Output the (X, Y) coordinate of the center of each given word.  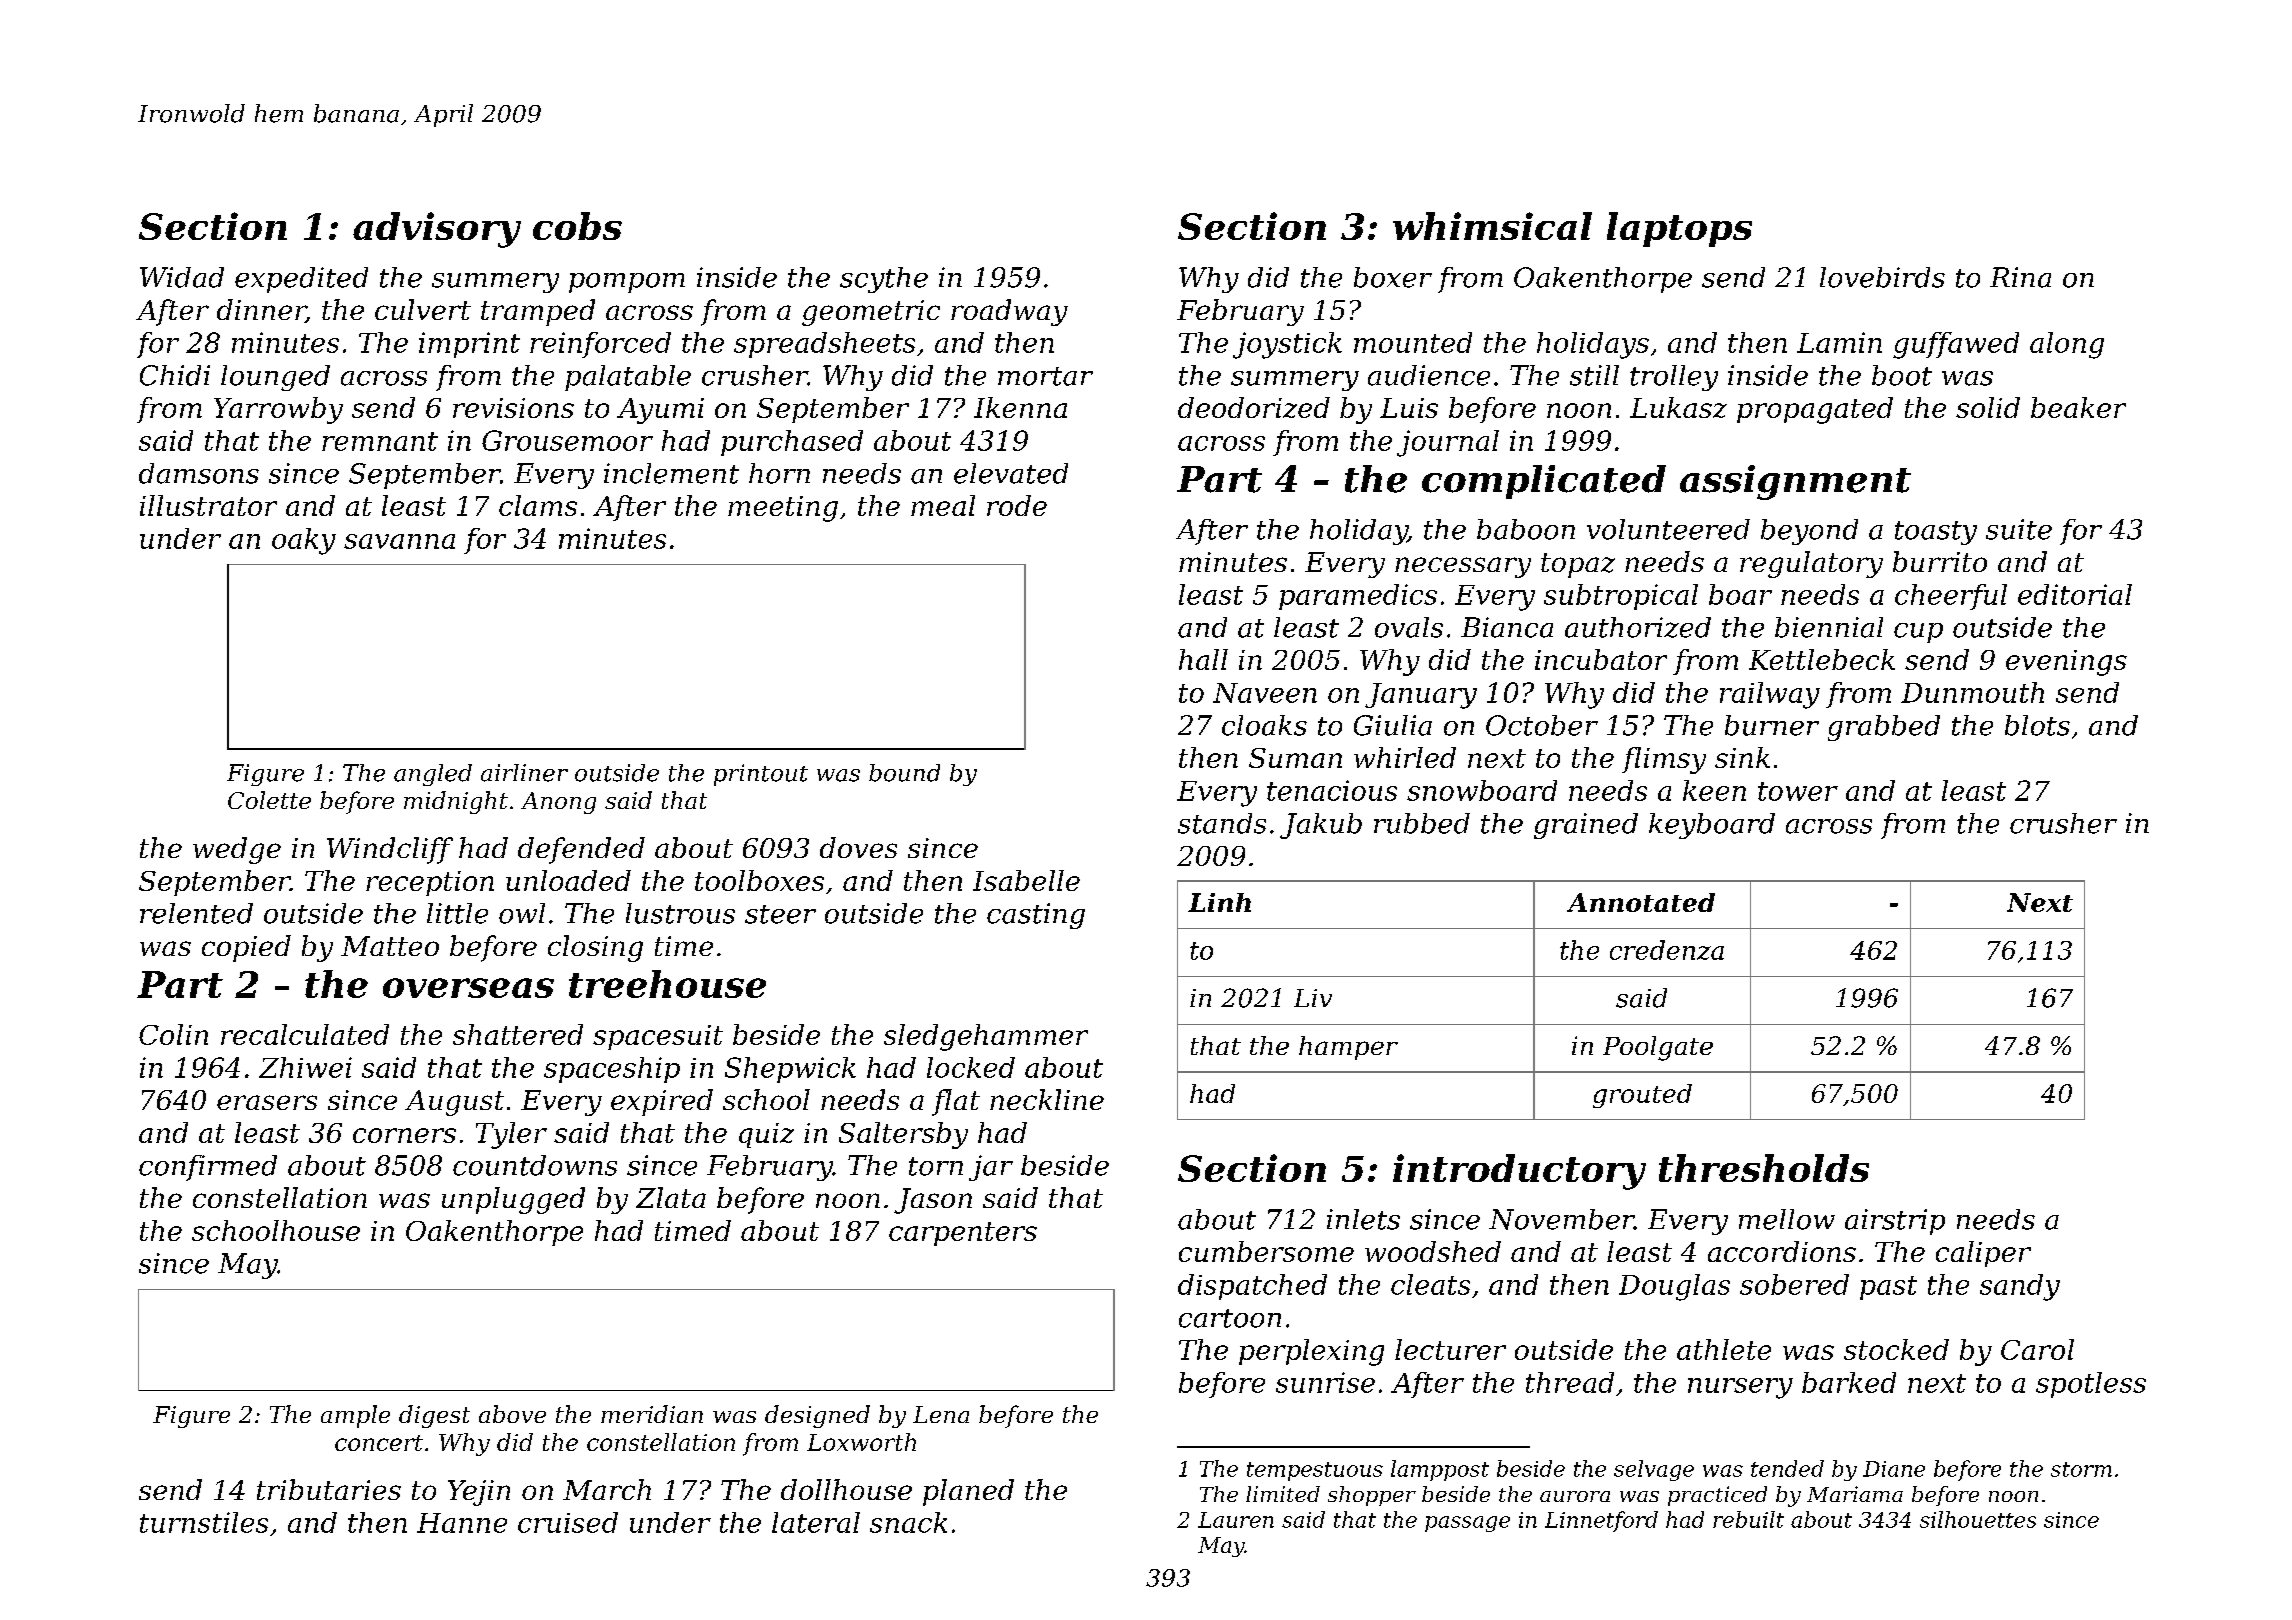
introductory (1519, 1172)
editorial (2075, 594)
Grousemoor (567, 440)
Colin (173, 1034)
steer (780, 914)
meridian (652, 1414)
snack (908, 1522)
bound (904, 773)
